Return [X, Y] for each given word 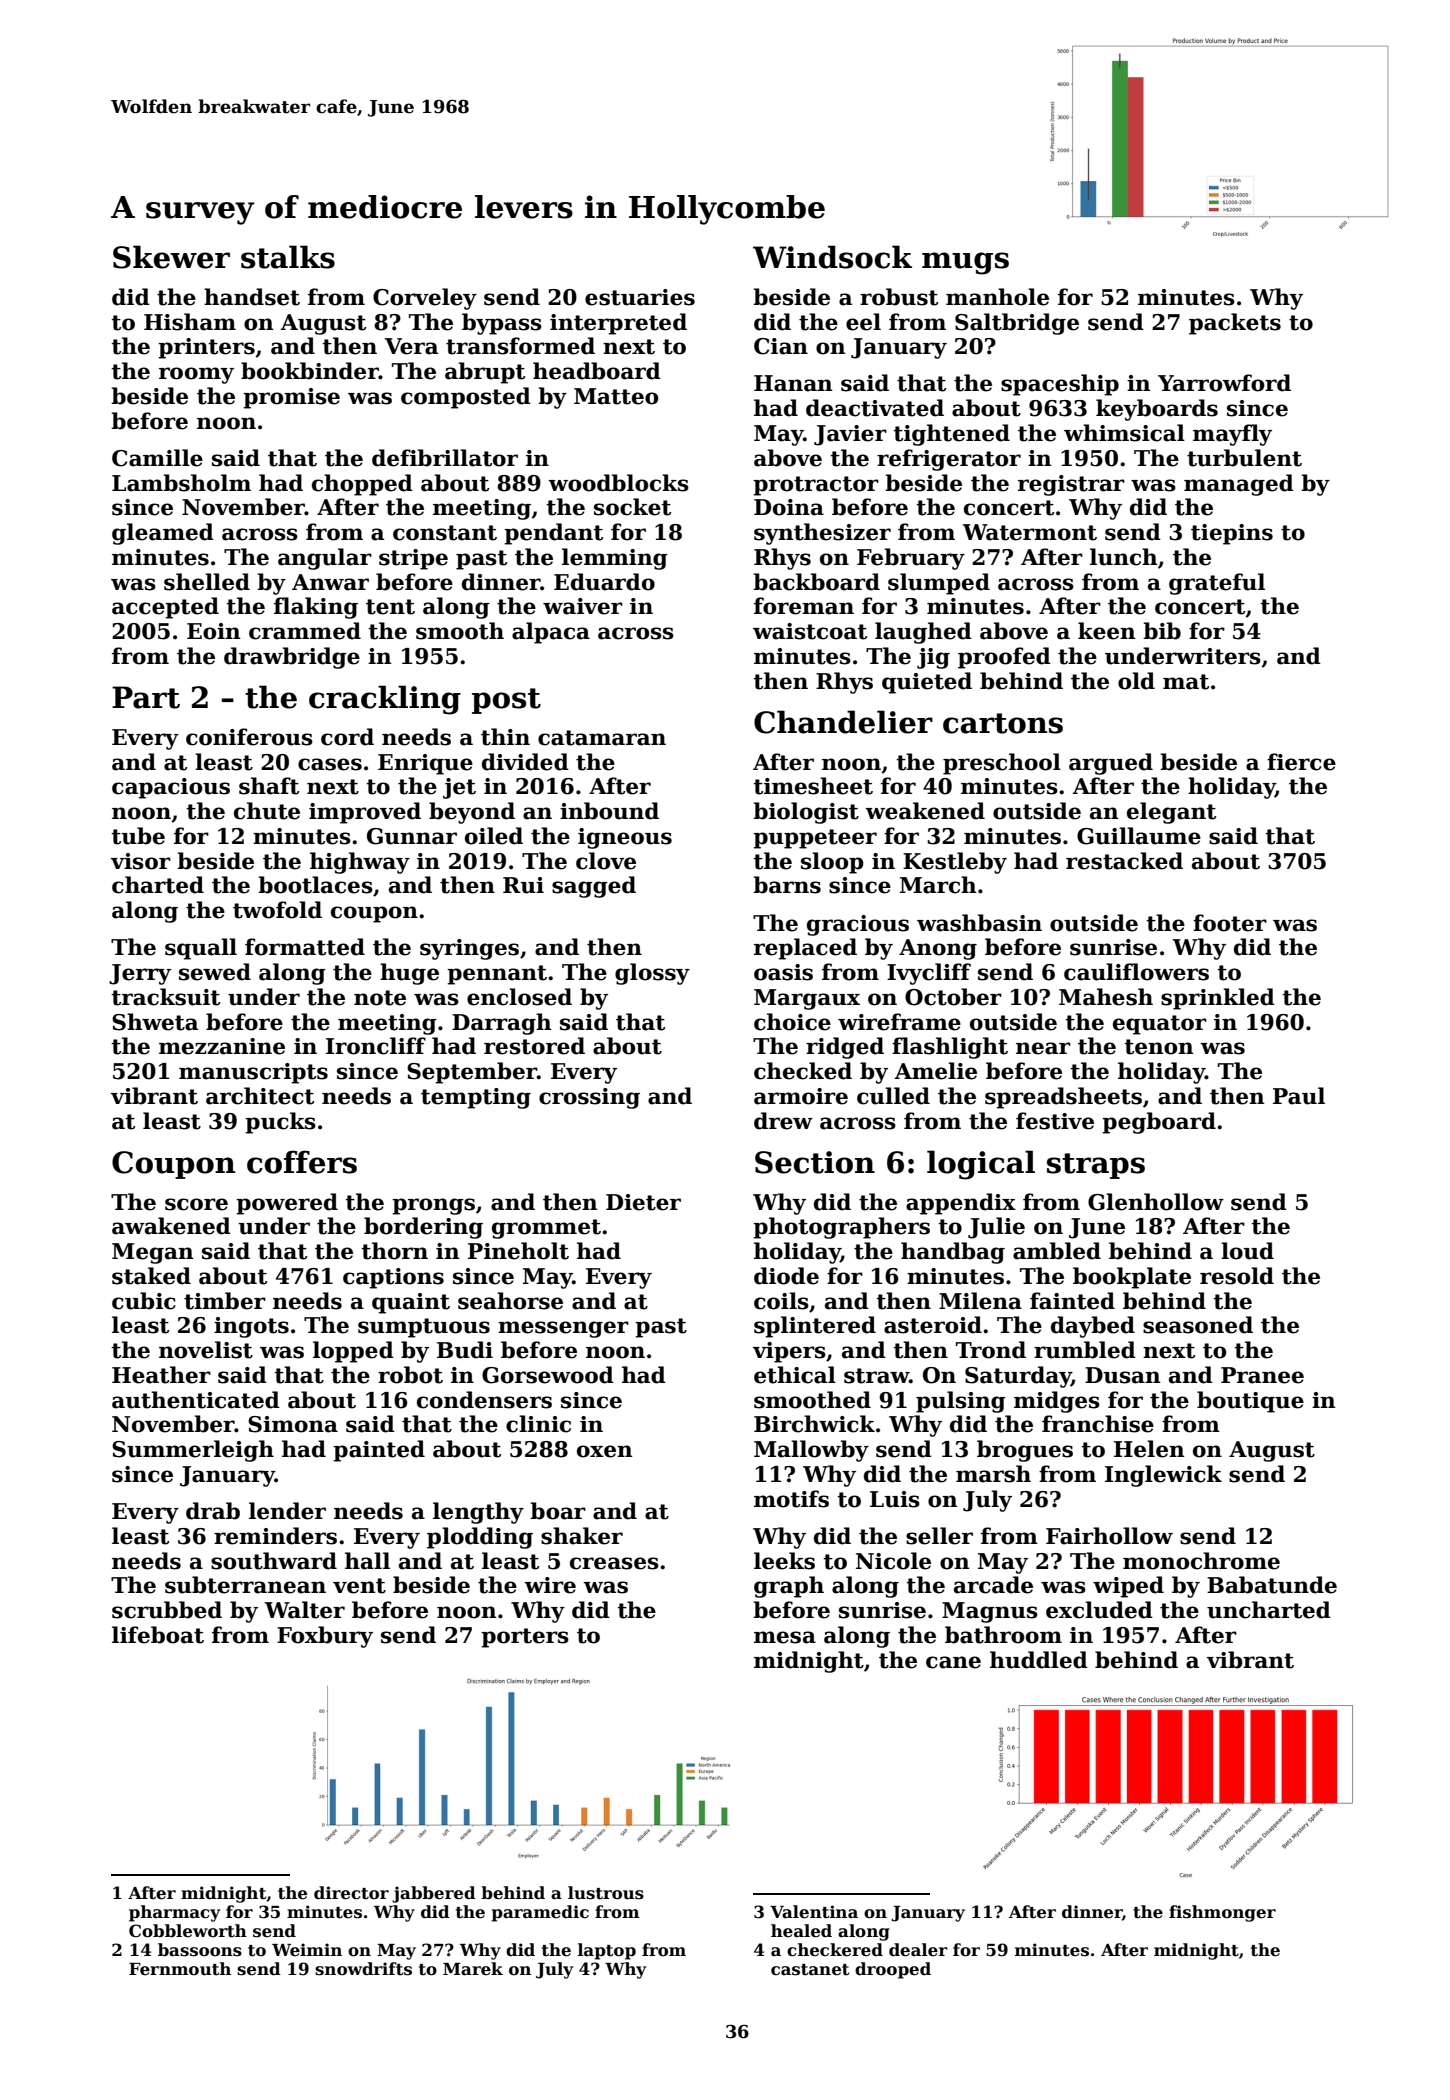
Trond [991, 1350]
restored [534, 1046]
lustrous [606, 1893]
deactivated [875, 408]
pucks [280, 1123]
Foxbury [325, 1637]
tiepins [1232, 534]
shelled [207, 582]
